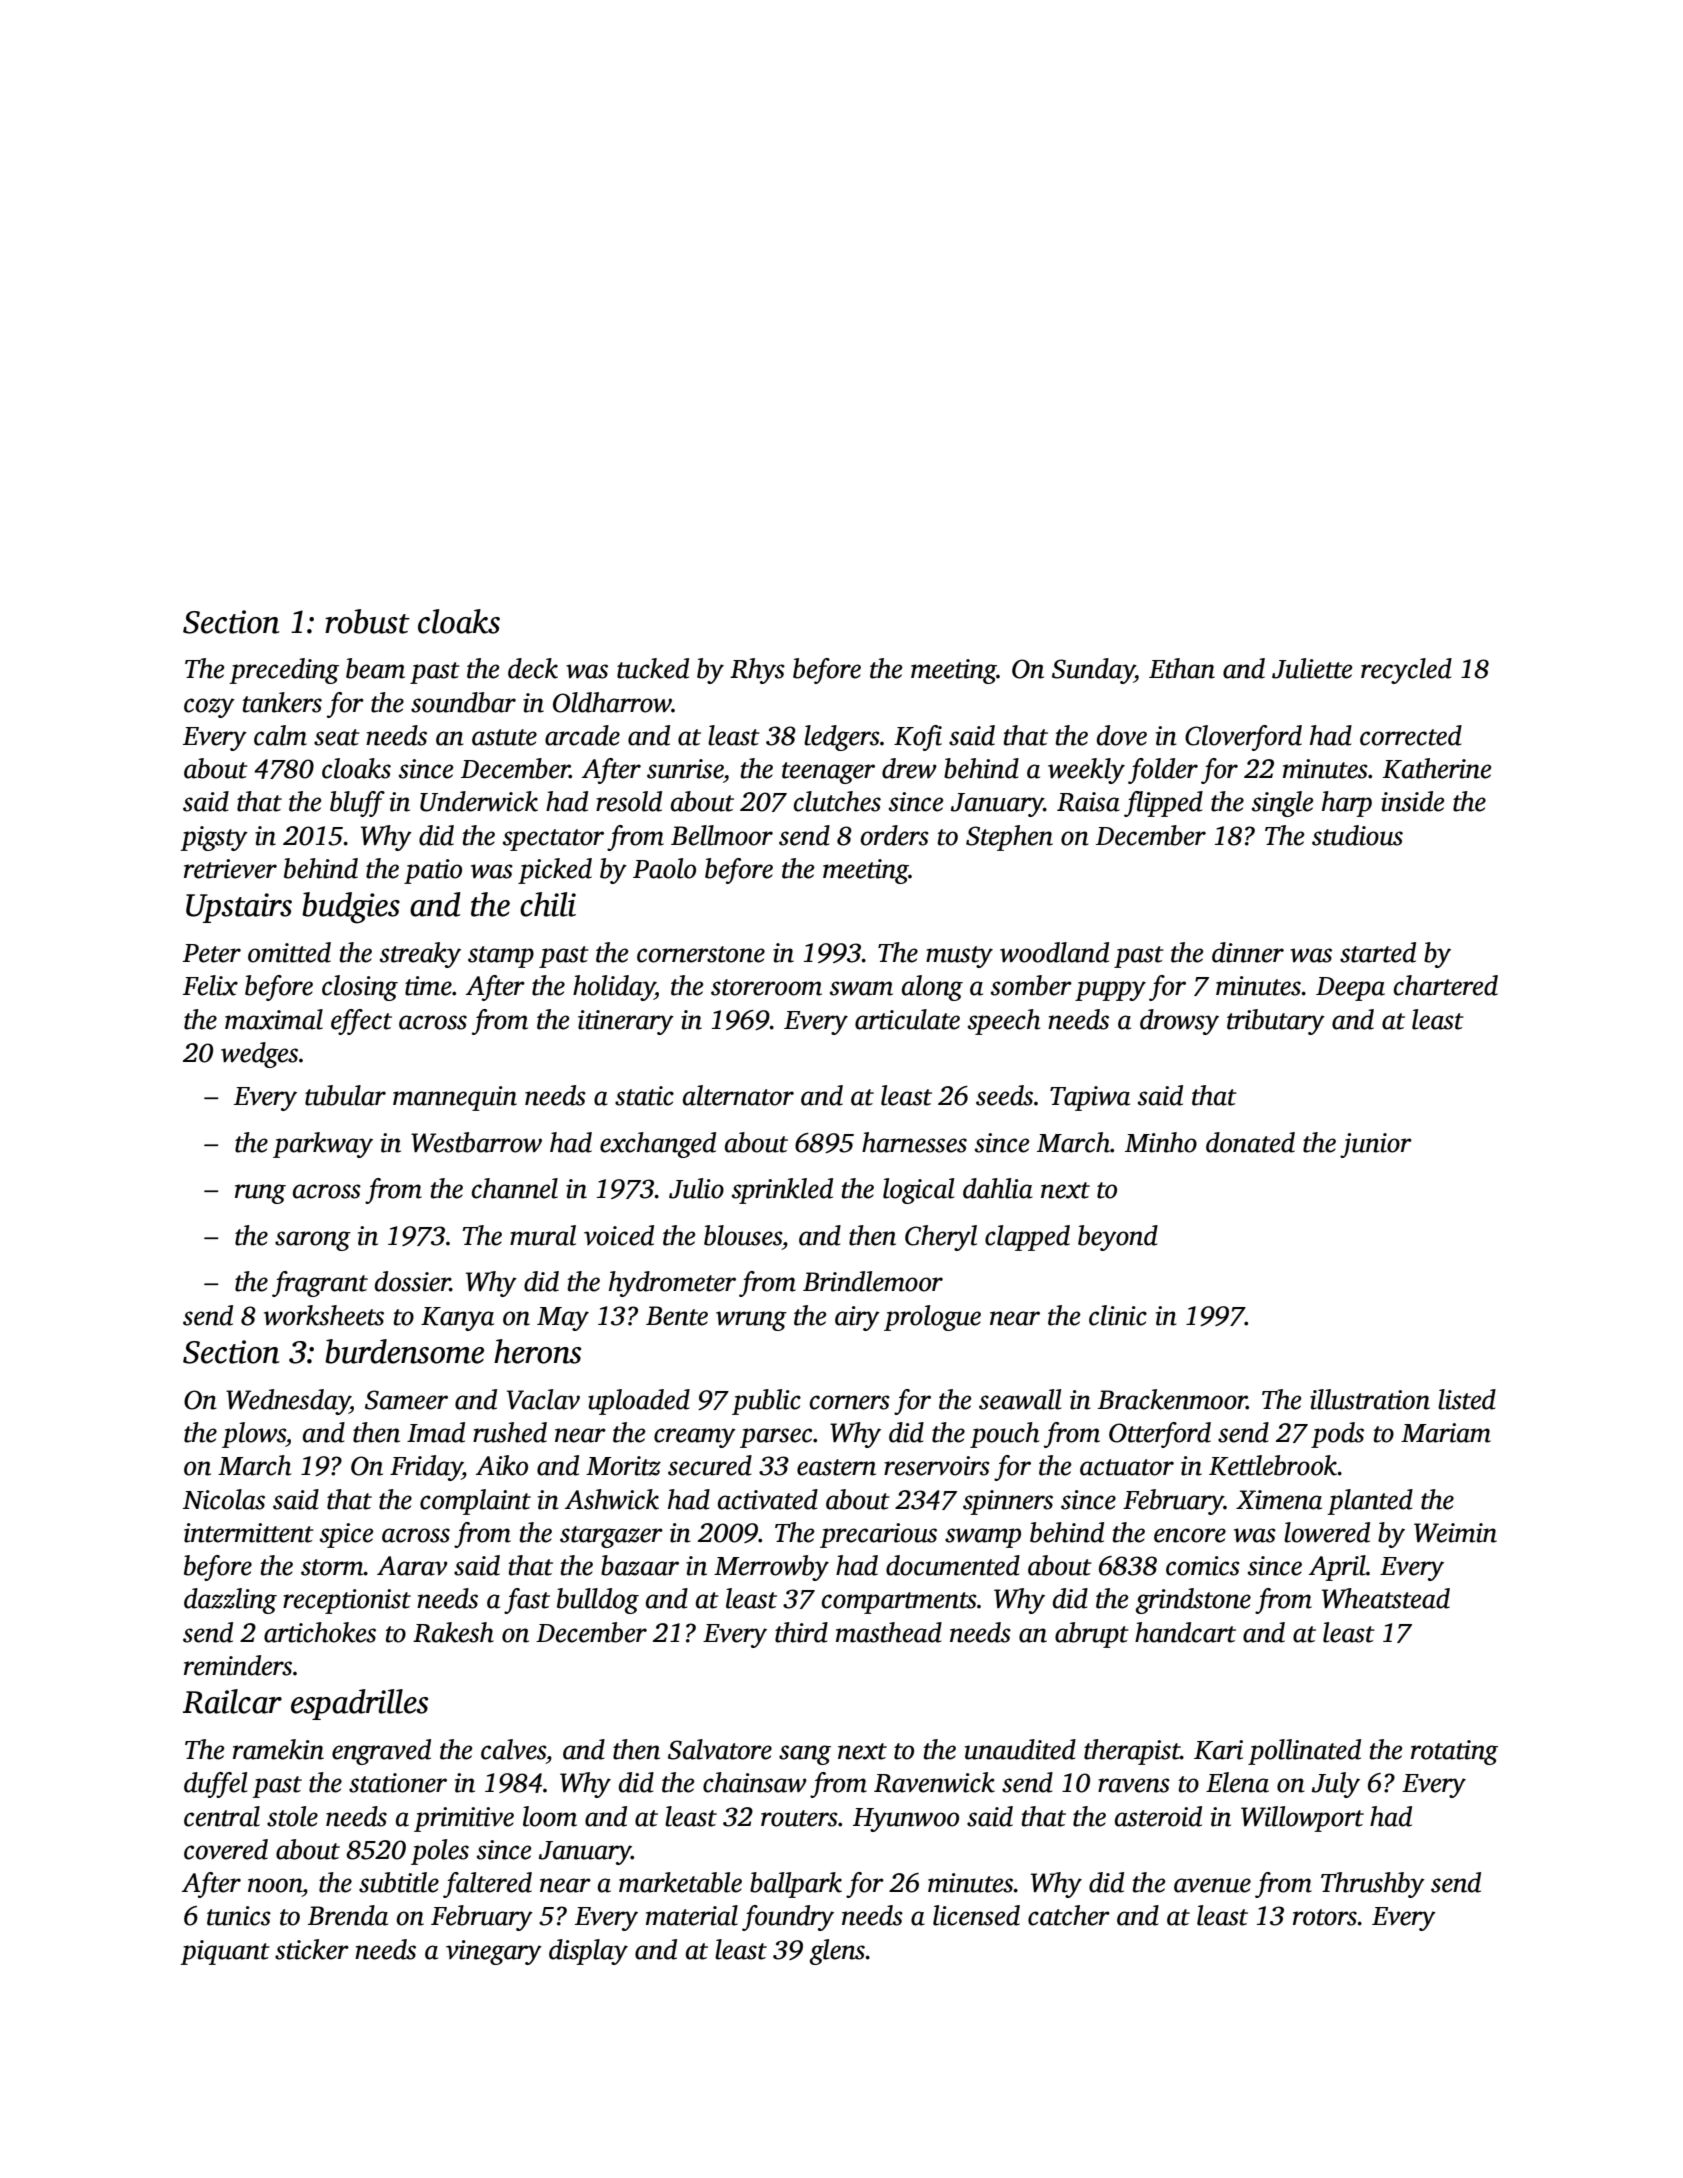  Describe the element at coordinates (312, 1949) in the screenshot. I see `sticker` at that location.
